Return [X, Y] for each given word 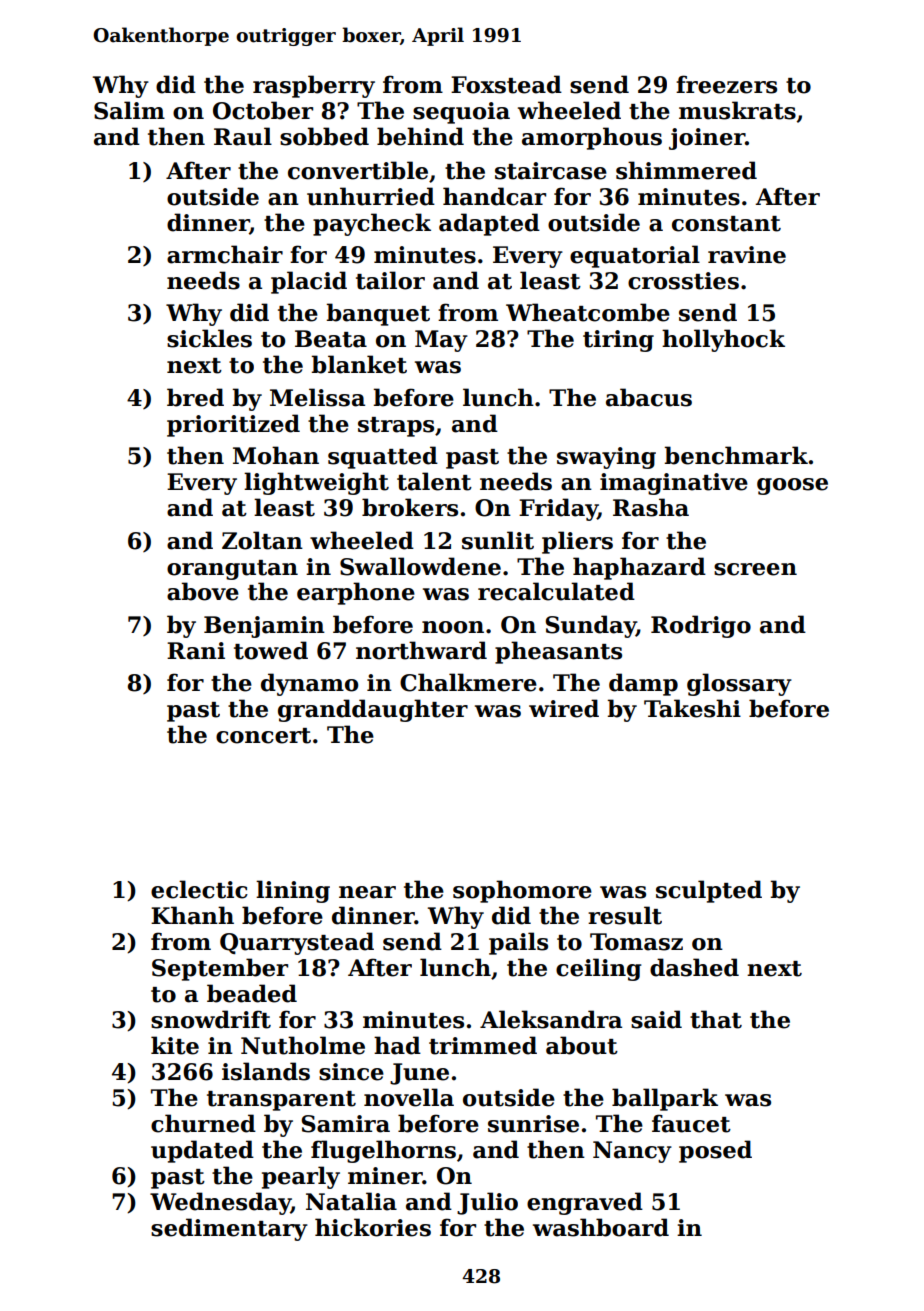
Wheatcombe [588, 312]
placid [309, 282]
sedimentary [229, 1229]
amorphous [592, 138]
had [397, 1045]
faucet [691, 1123]
